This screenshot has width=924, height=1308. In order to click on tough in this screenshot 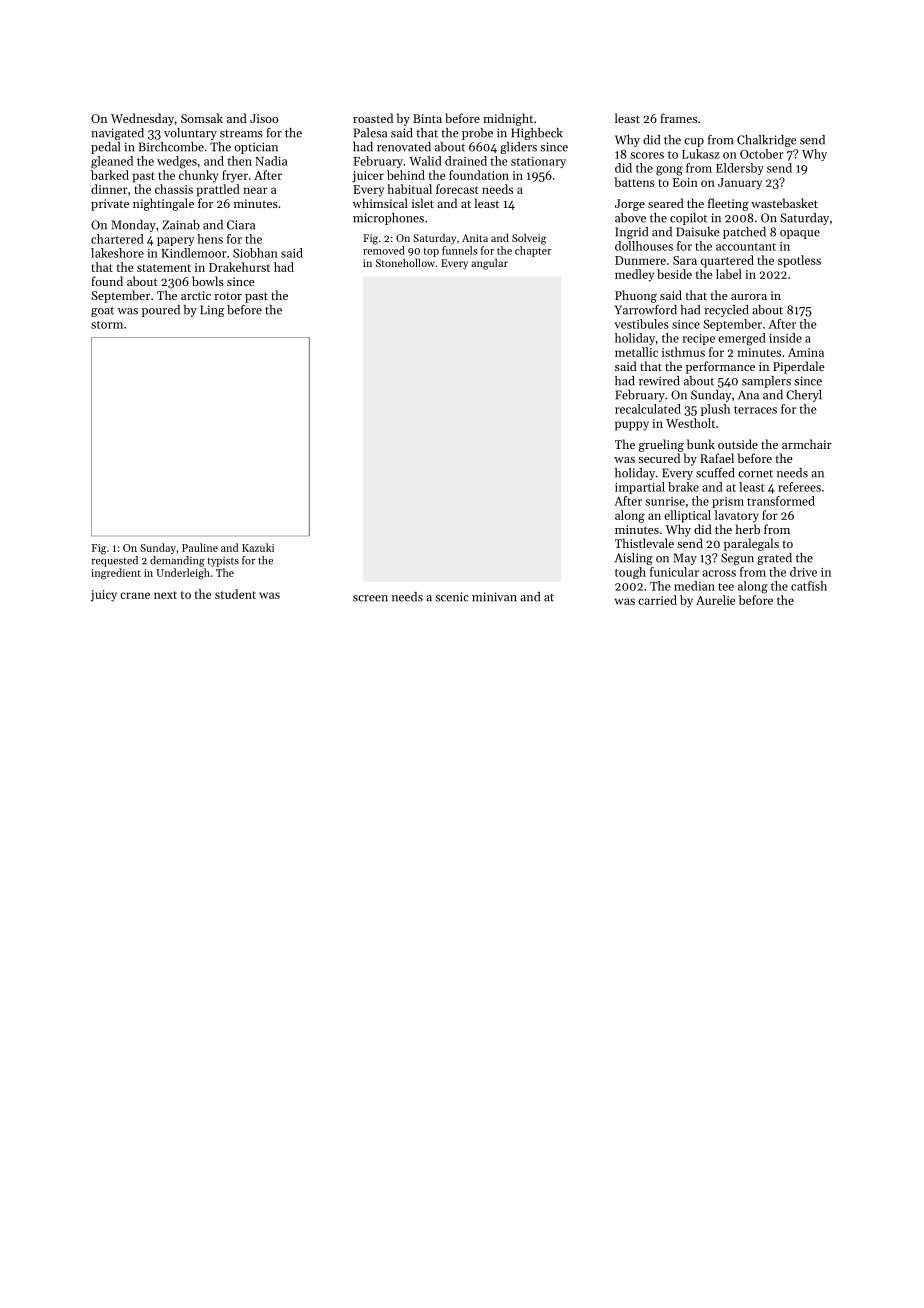, I will do `click(630, 573)`.
